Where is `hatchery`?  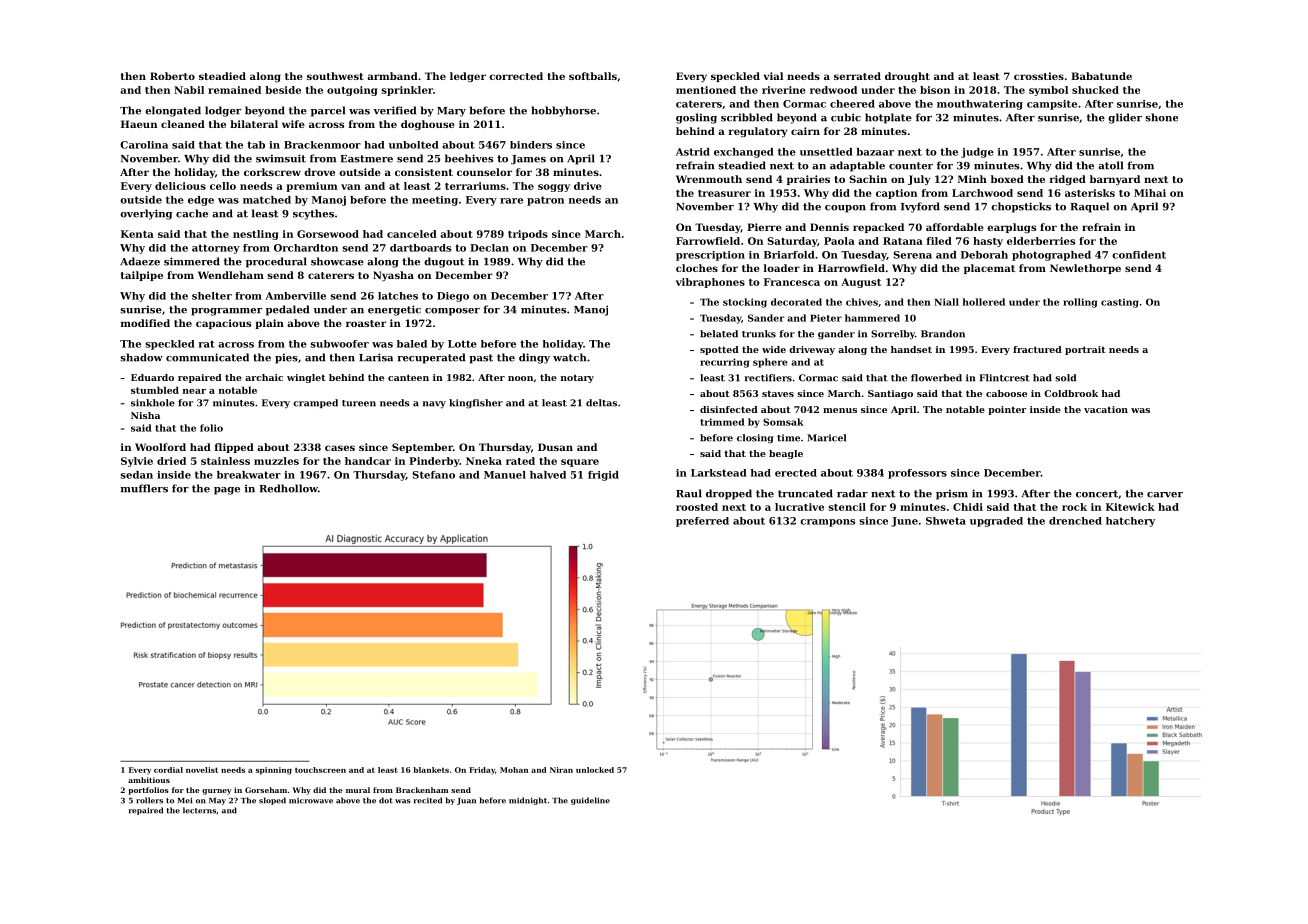
hatchery is located at coordinates (1130, 522).
